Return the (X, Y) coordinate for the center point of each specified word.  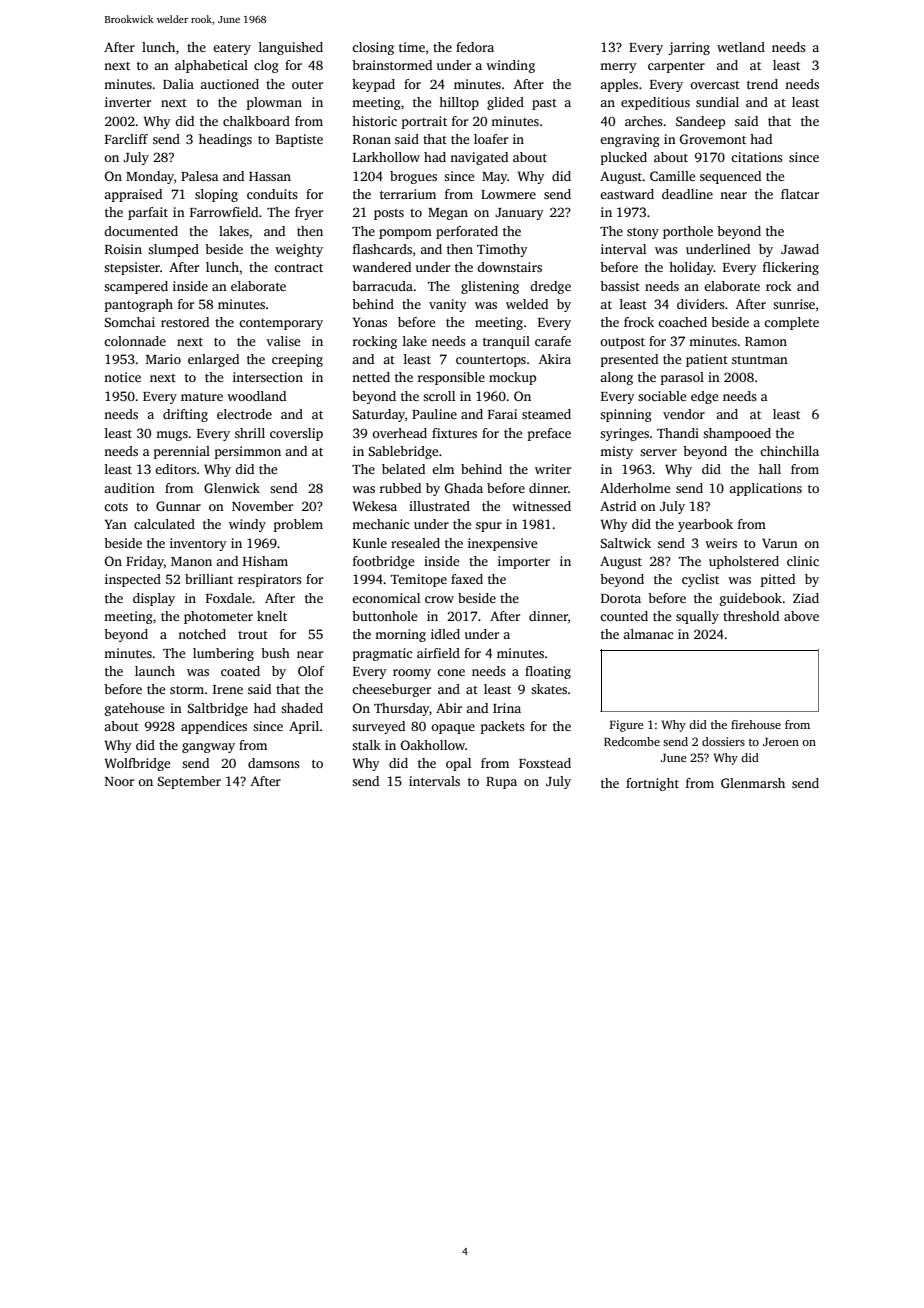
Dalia (178, 84)
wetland (741, 47)
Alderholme (635, 488)
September (189, 782)
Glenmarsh (753, 783)
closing (373, 48)
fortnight (652, 784)
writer (553, 469)
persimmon (248, 452)
